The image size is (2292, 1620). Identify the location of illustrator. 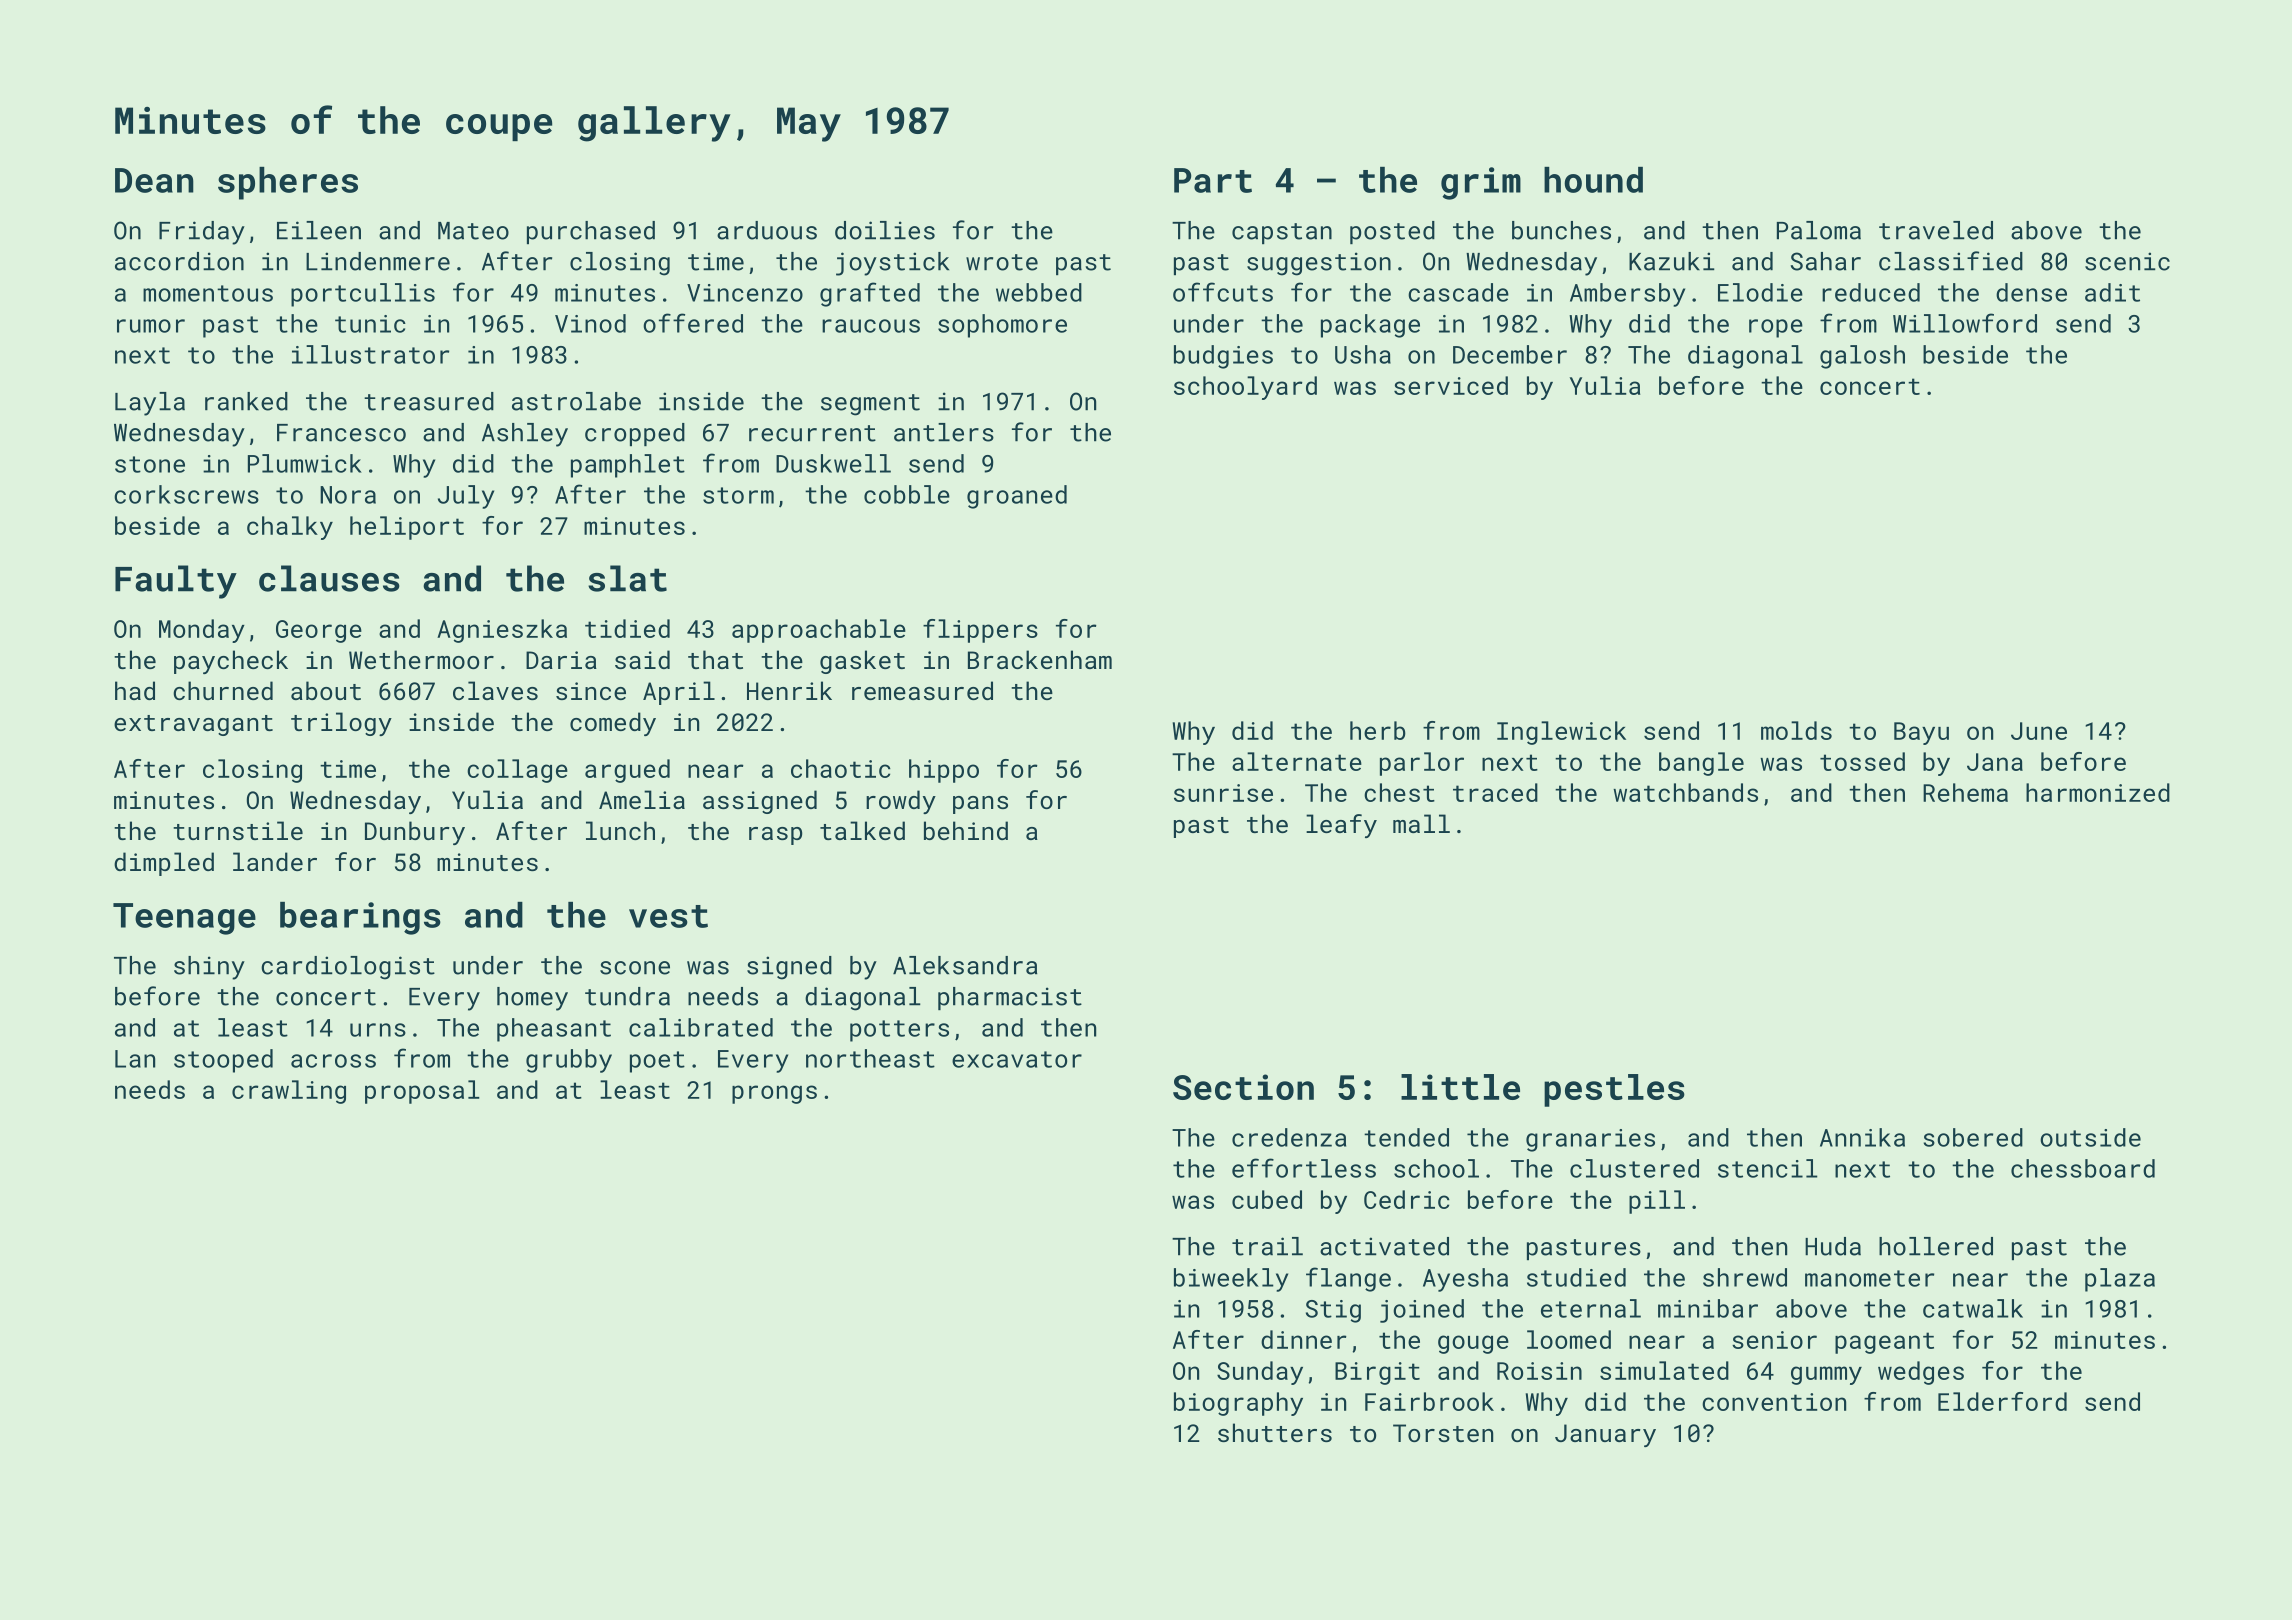
(370, 354).
